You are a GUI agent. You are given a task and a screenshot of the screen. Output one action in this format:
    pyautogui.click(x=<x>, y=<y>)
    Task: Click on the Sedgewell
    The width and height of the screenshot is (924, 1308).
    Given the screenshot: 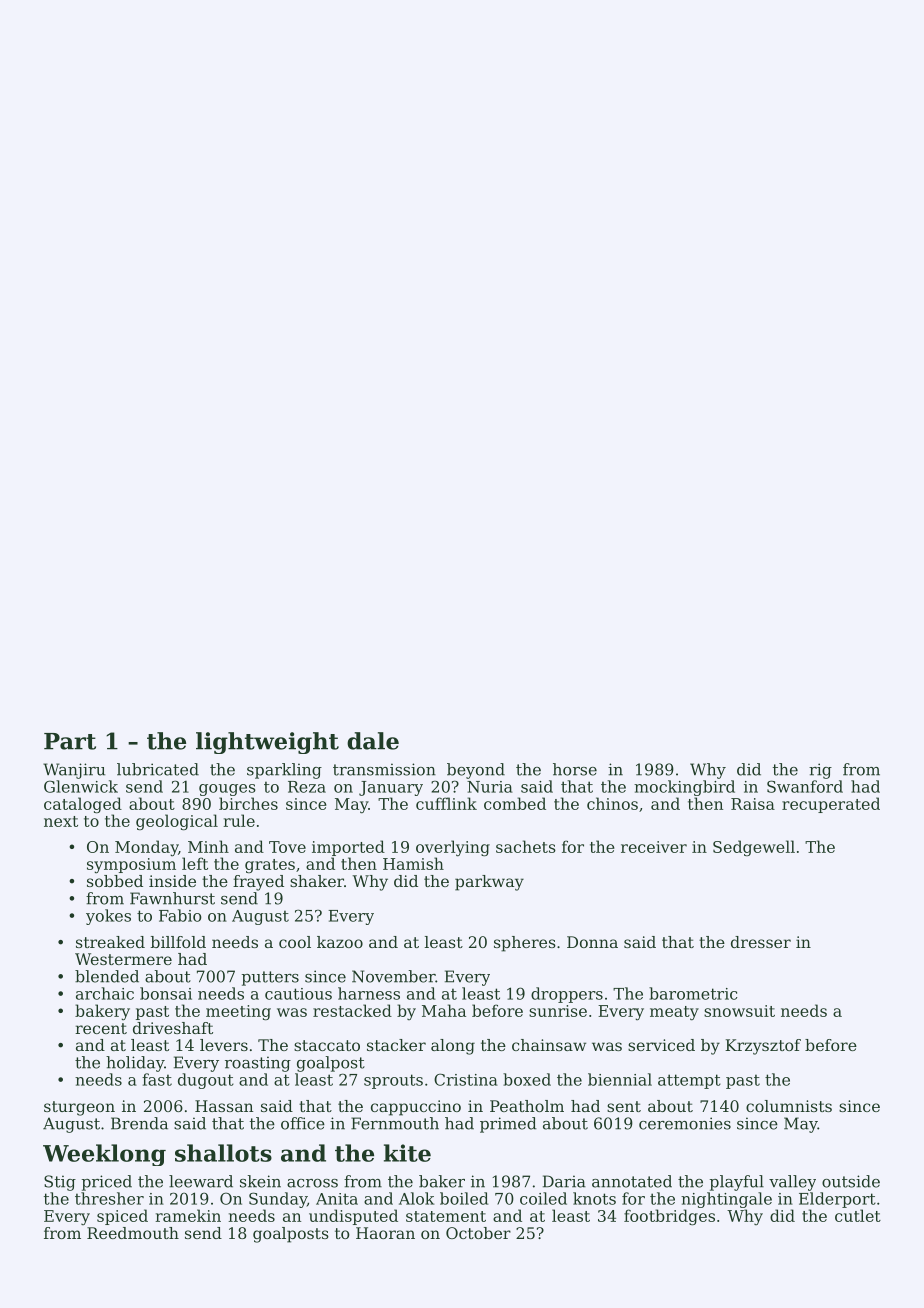 What is the action you would take?
    pyautogui.click(x=754, y=848)
